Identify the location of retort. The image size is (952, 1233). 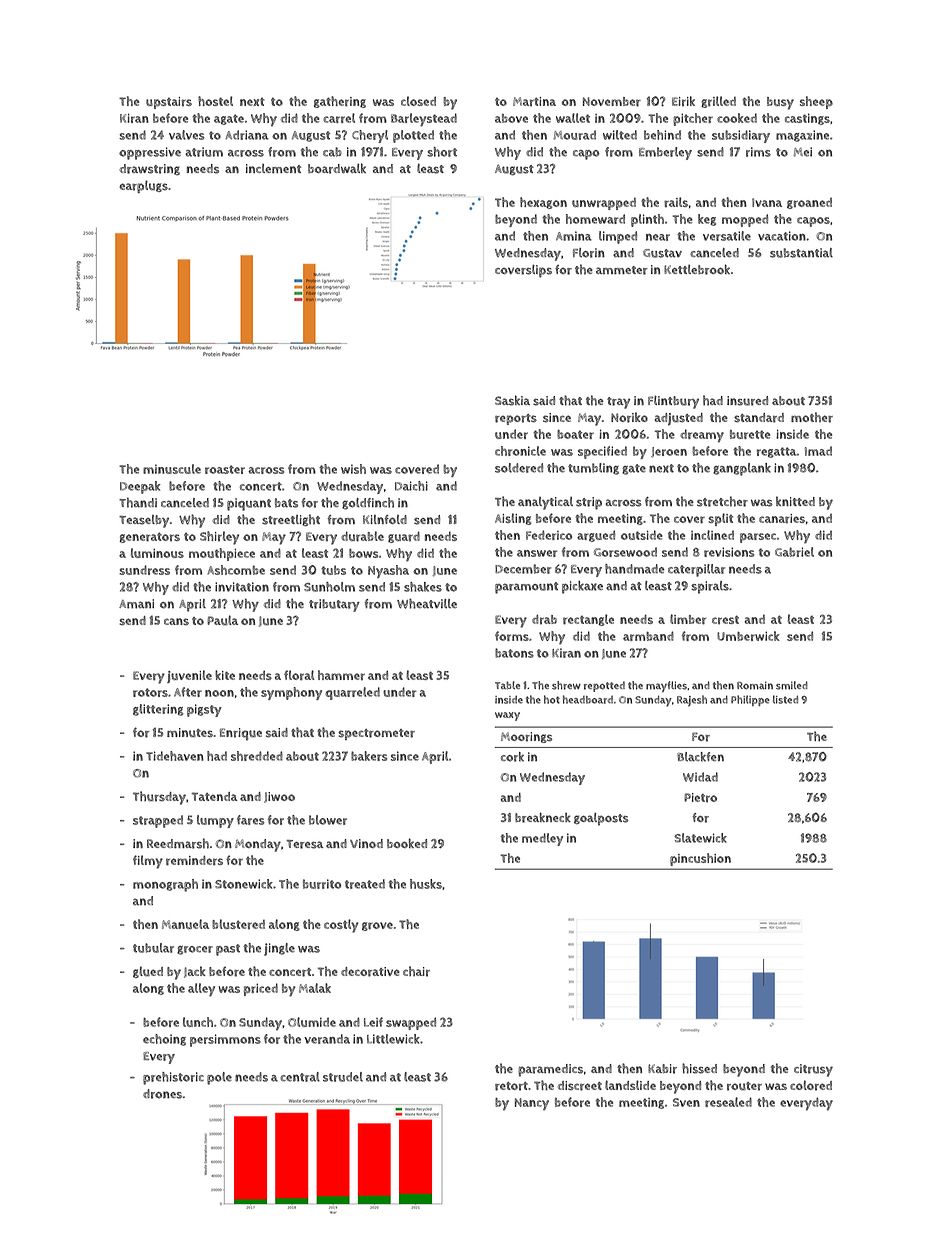
(511, 1086).
